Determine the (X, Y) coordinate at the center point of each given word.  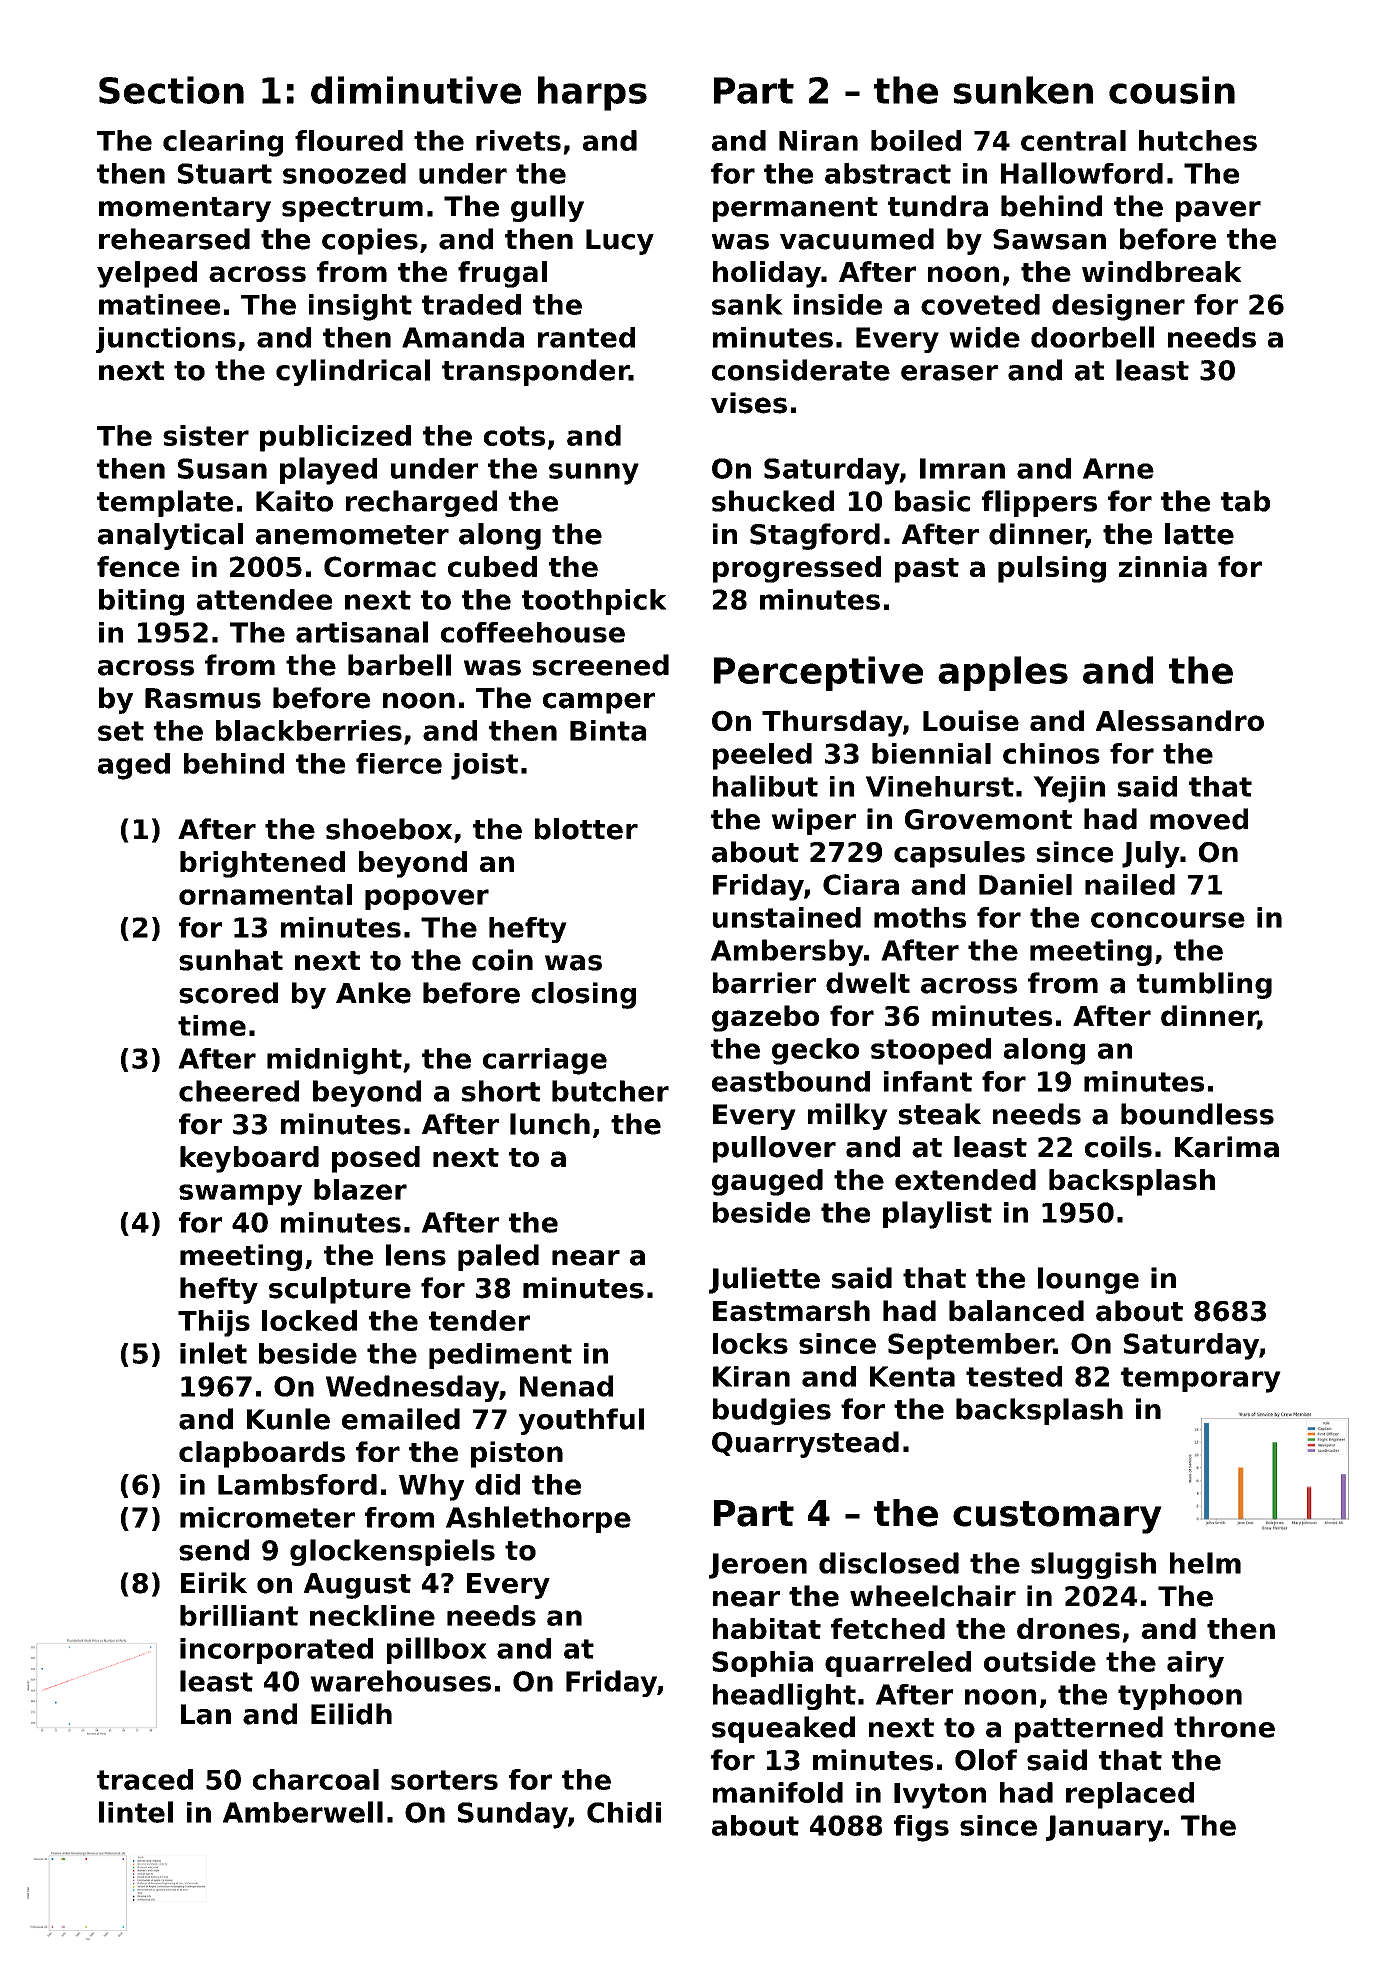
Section (171, 90)
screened (601, 665)
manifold (778, 1792)
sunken (1023, 90)
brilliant (239, 1615)
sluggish (1093, 1565)
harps (592, 93)
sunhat (231, 960)
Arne (1118, 468)
